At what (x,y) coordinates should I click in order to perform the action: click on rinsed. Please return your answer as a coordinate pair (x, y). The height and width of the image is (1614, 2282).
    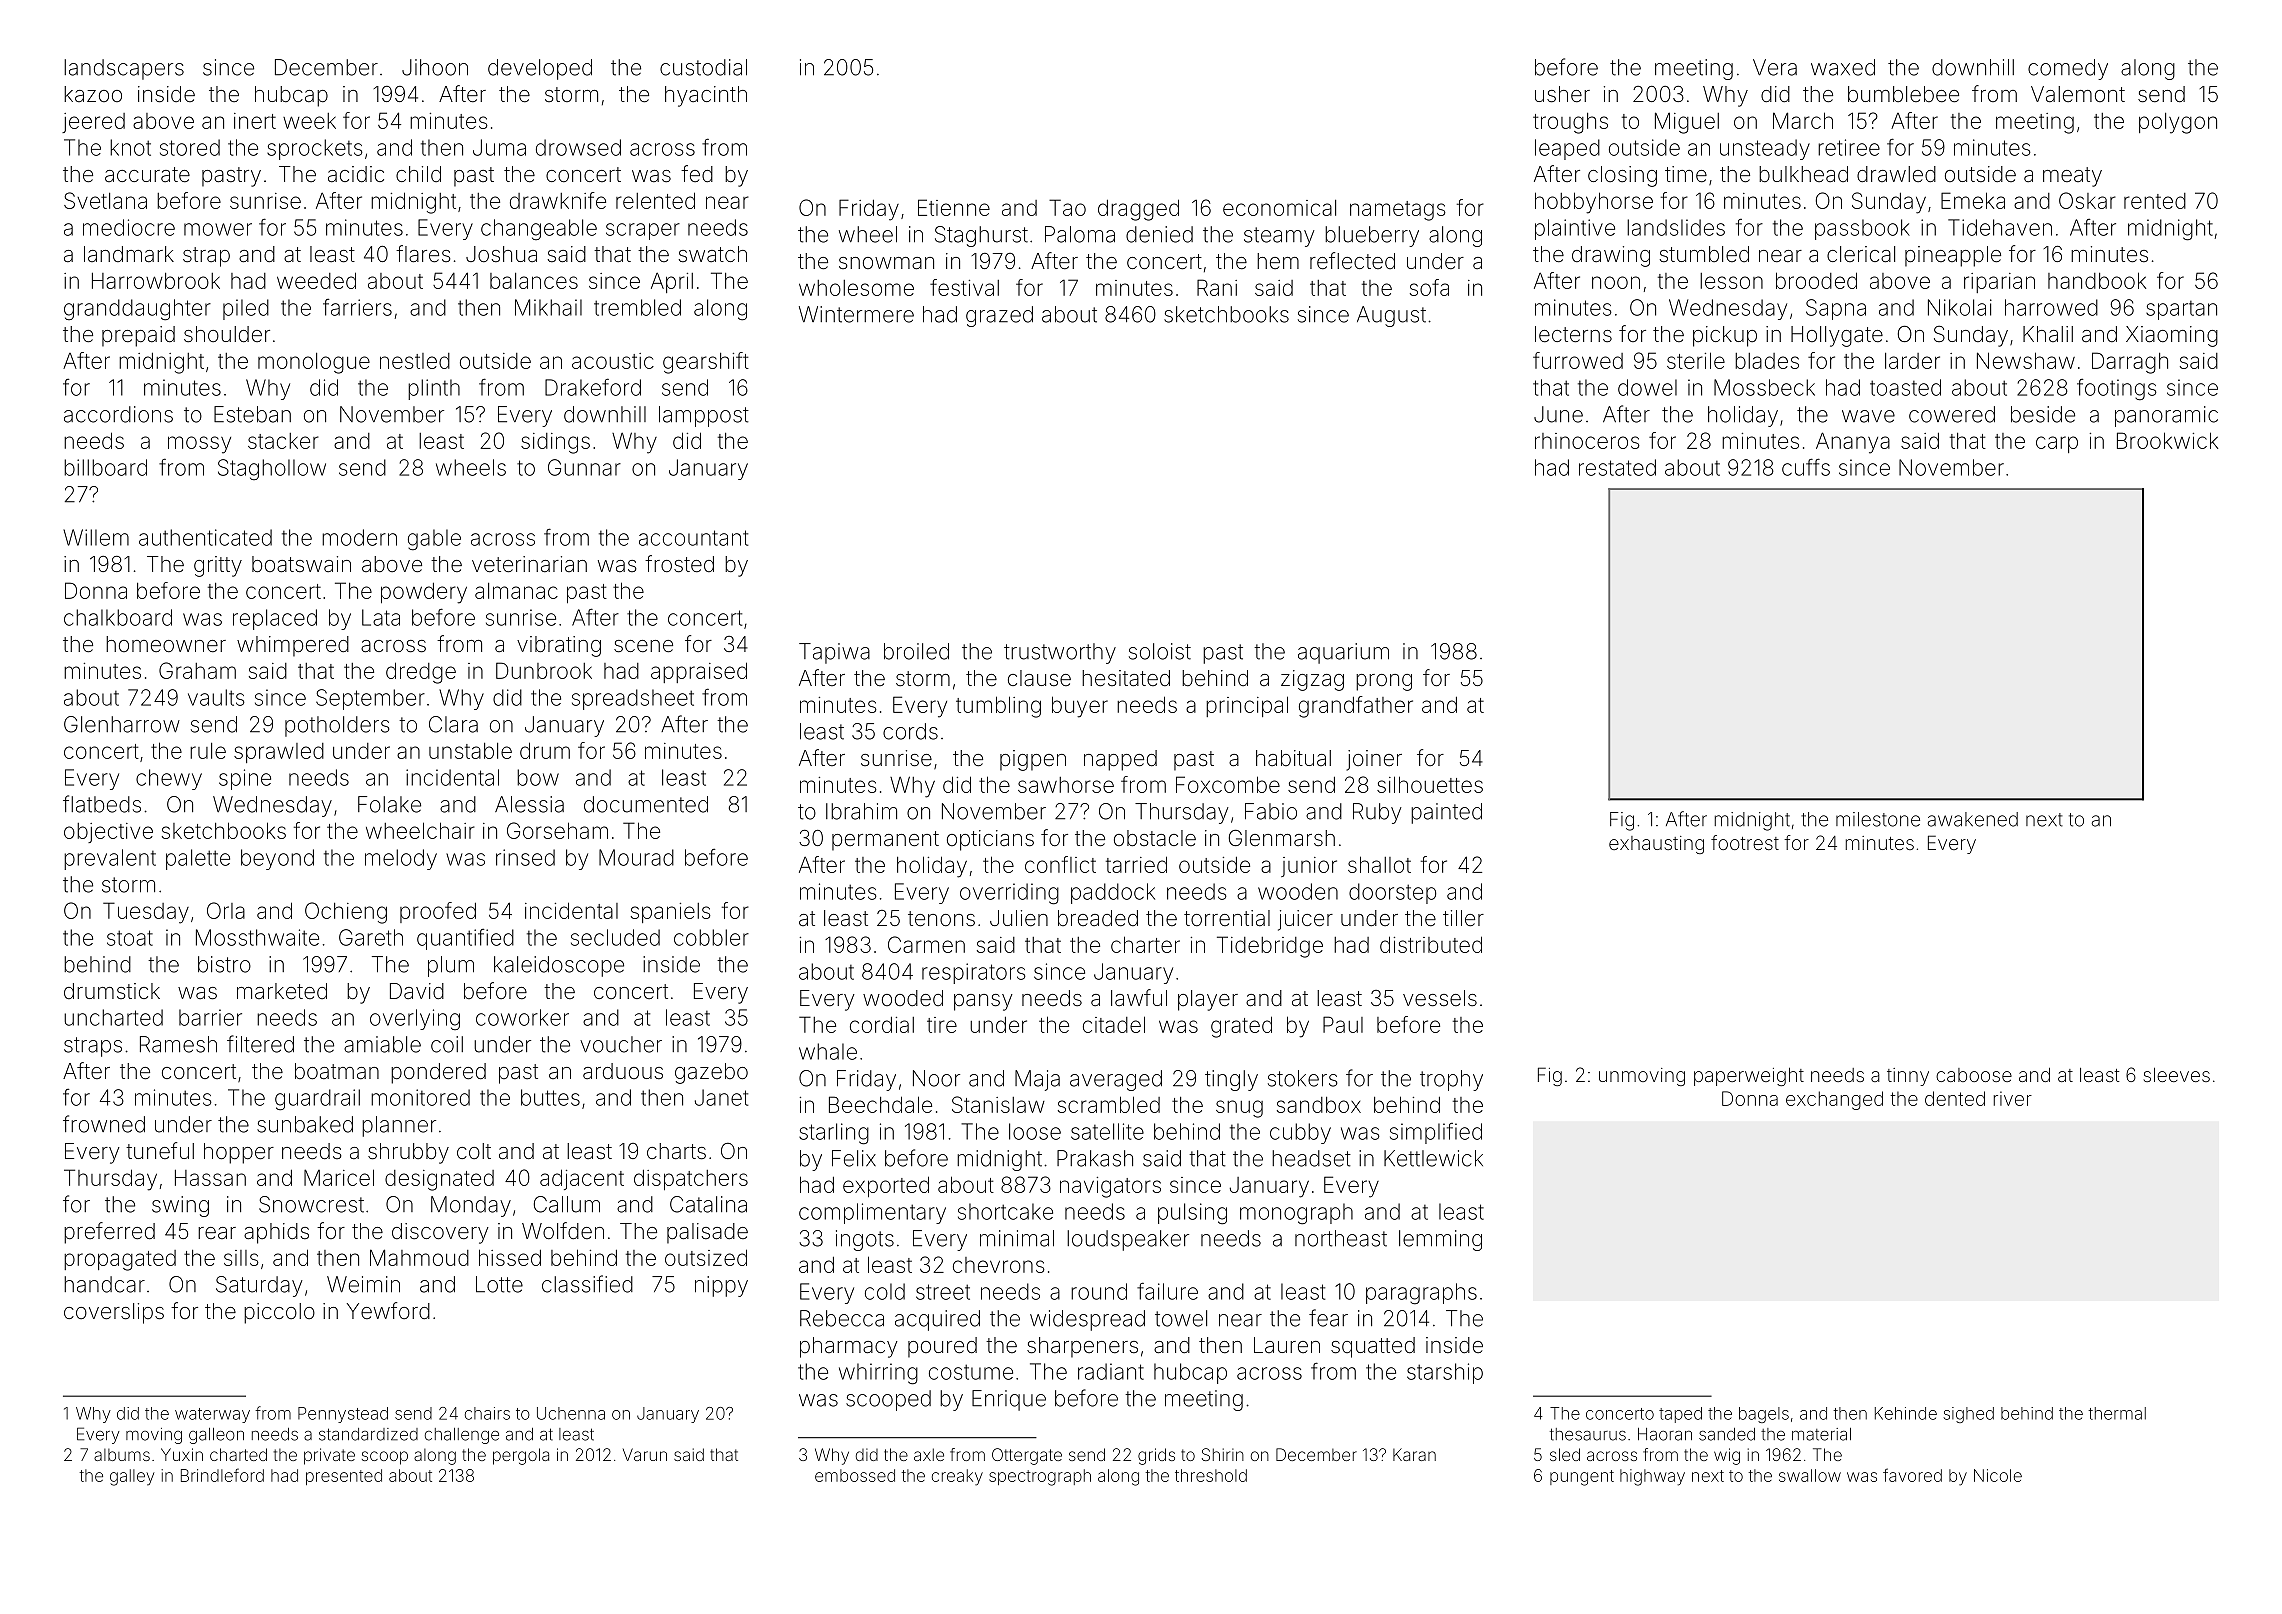
    Looking at the image, I should click on (525, 857).
